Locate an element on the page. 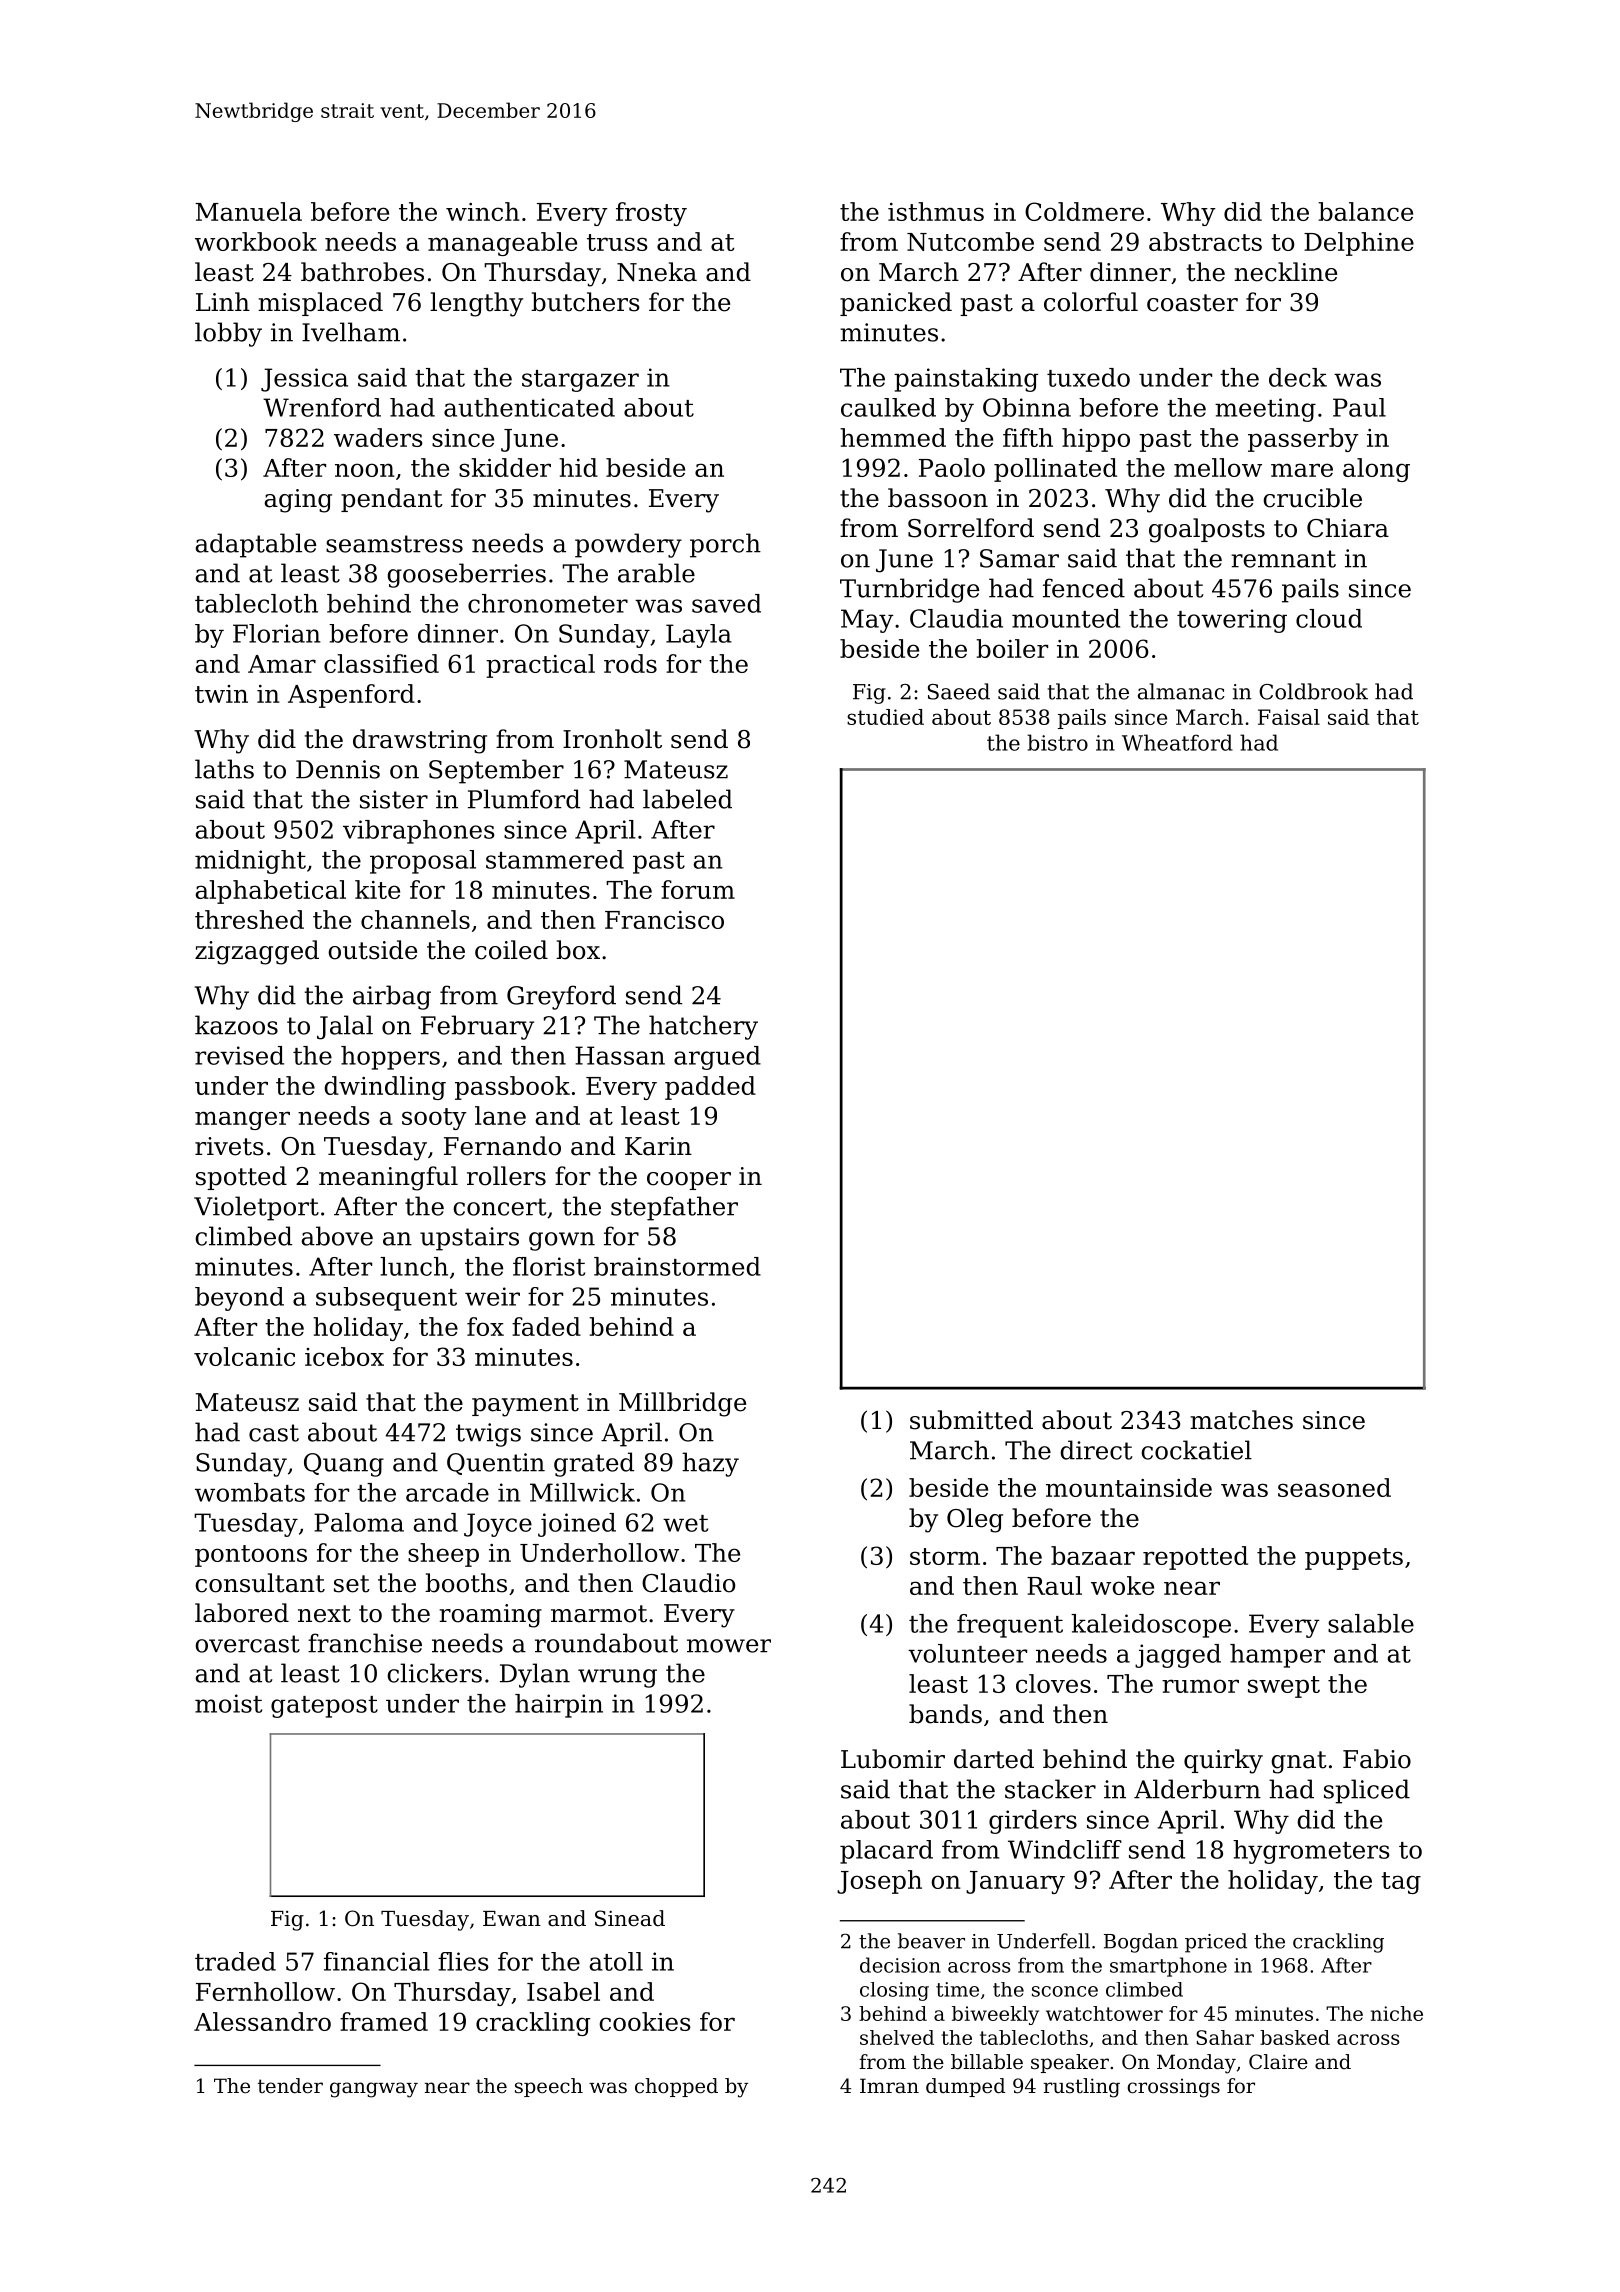  hamper is located at coordinates (1277, 1656).
